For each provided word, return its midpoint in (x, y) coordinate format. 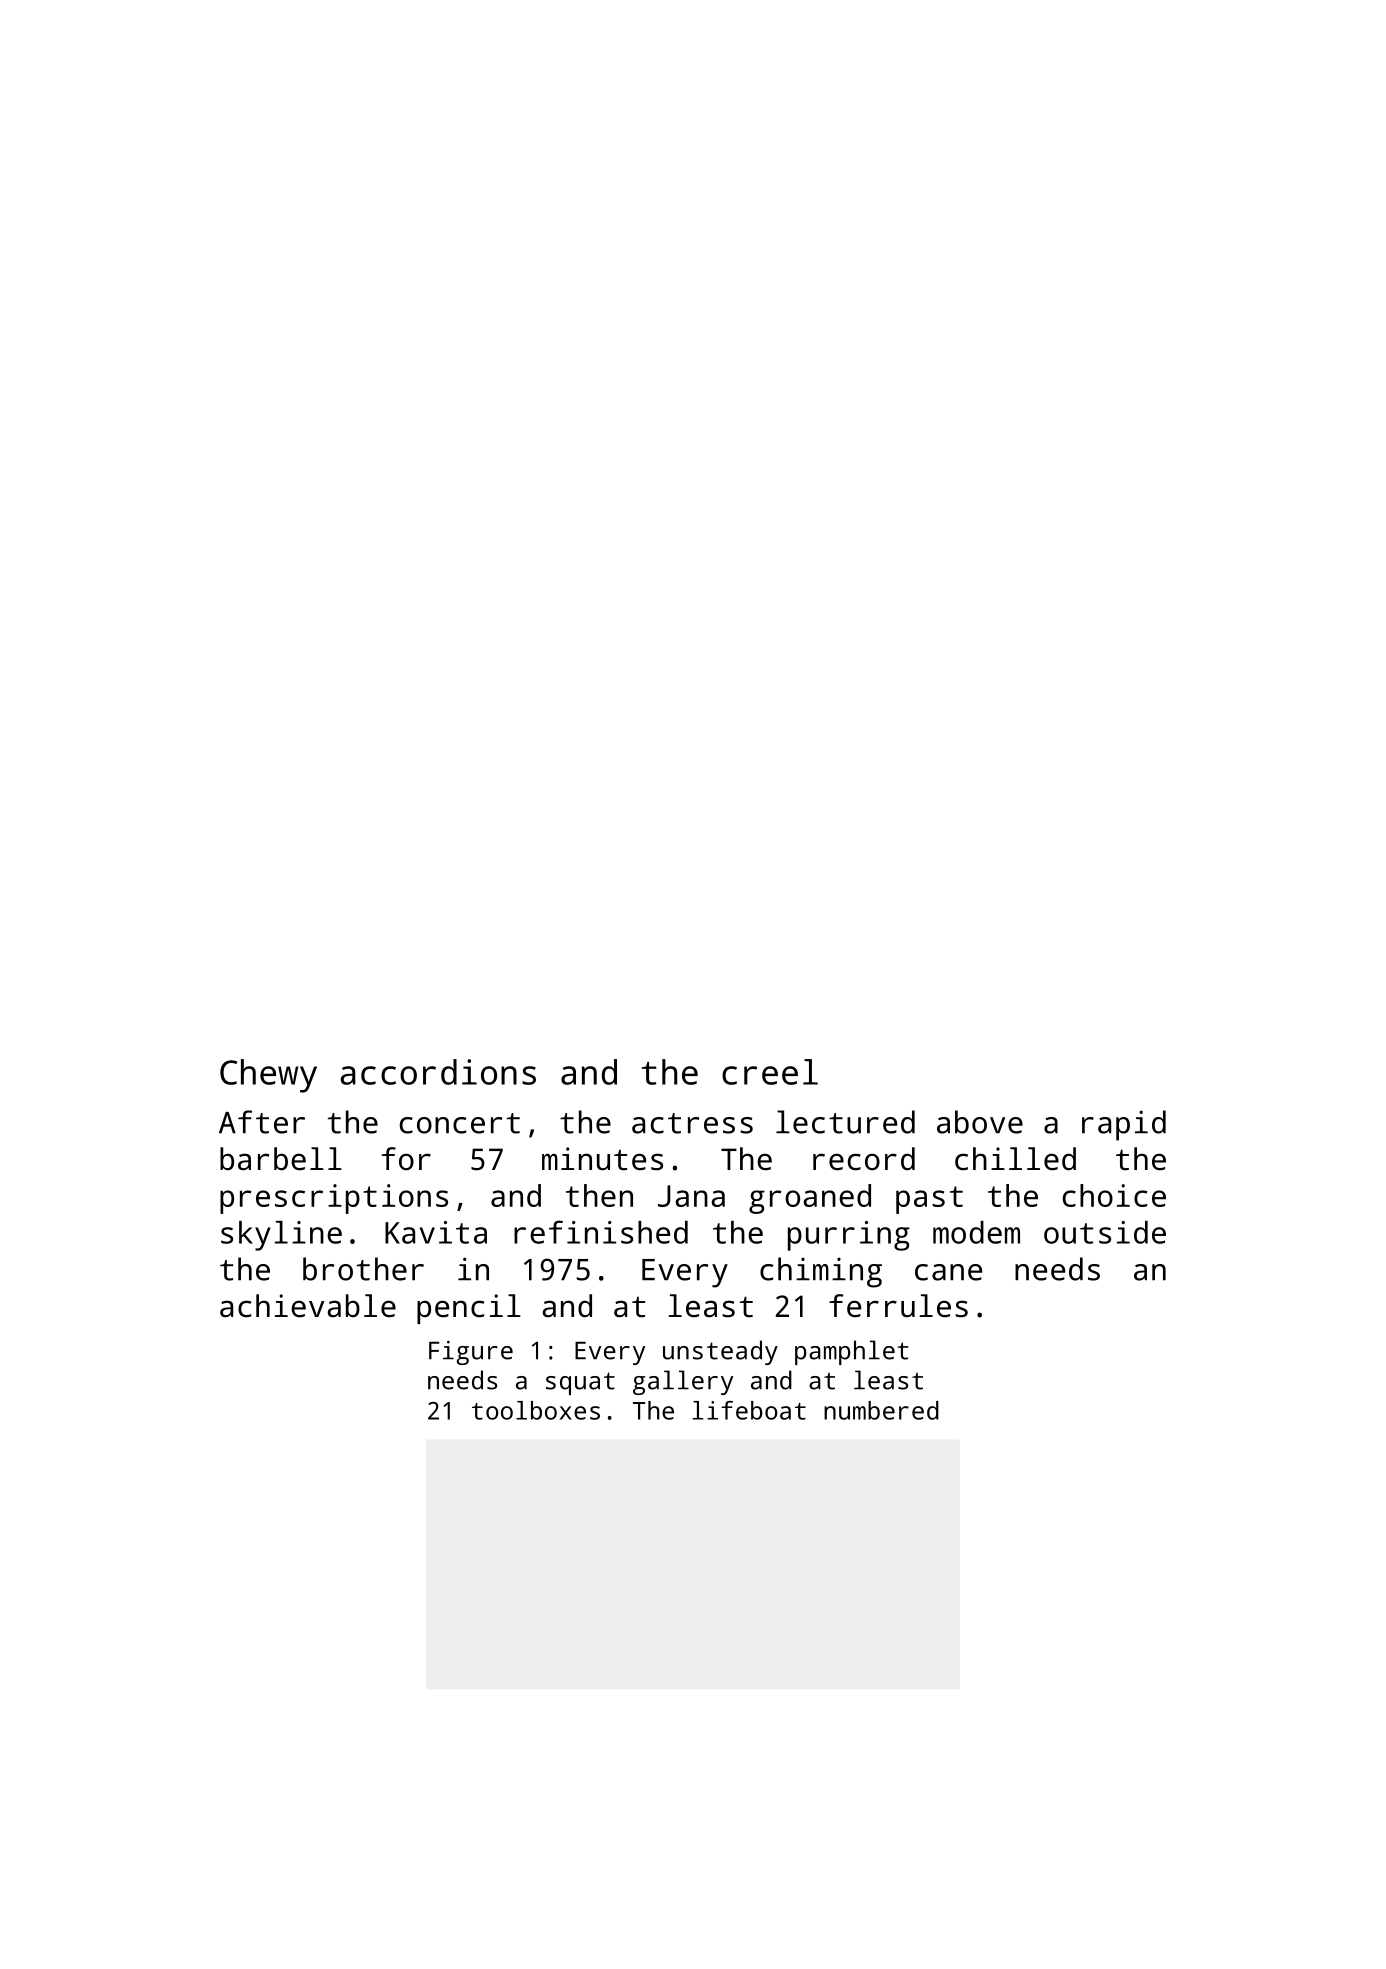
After (262, 1122)
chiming (821, 1272)
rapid (1124, 1125)
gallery (683, 1382)
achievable (308, 1306)
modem (976, 1232)
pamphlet (851, 1352)
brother (363, 1269)
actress (692, 1123)
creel (770, 1072)
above (980, 1122)
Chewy (268, 1076)
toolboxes (536, 1410)
